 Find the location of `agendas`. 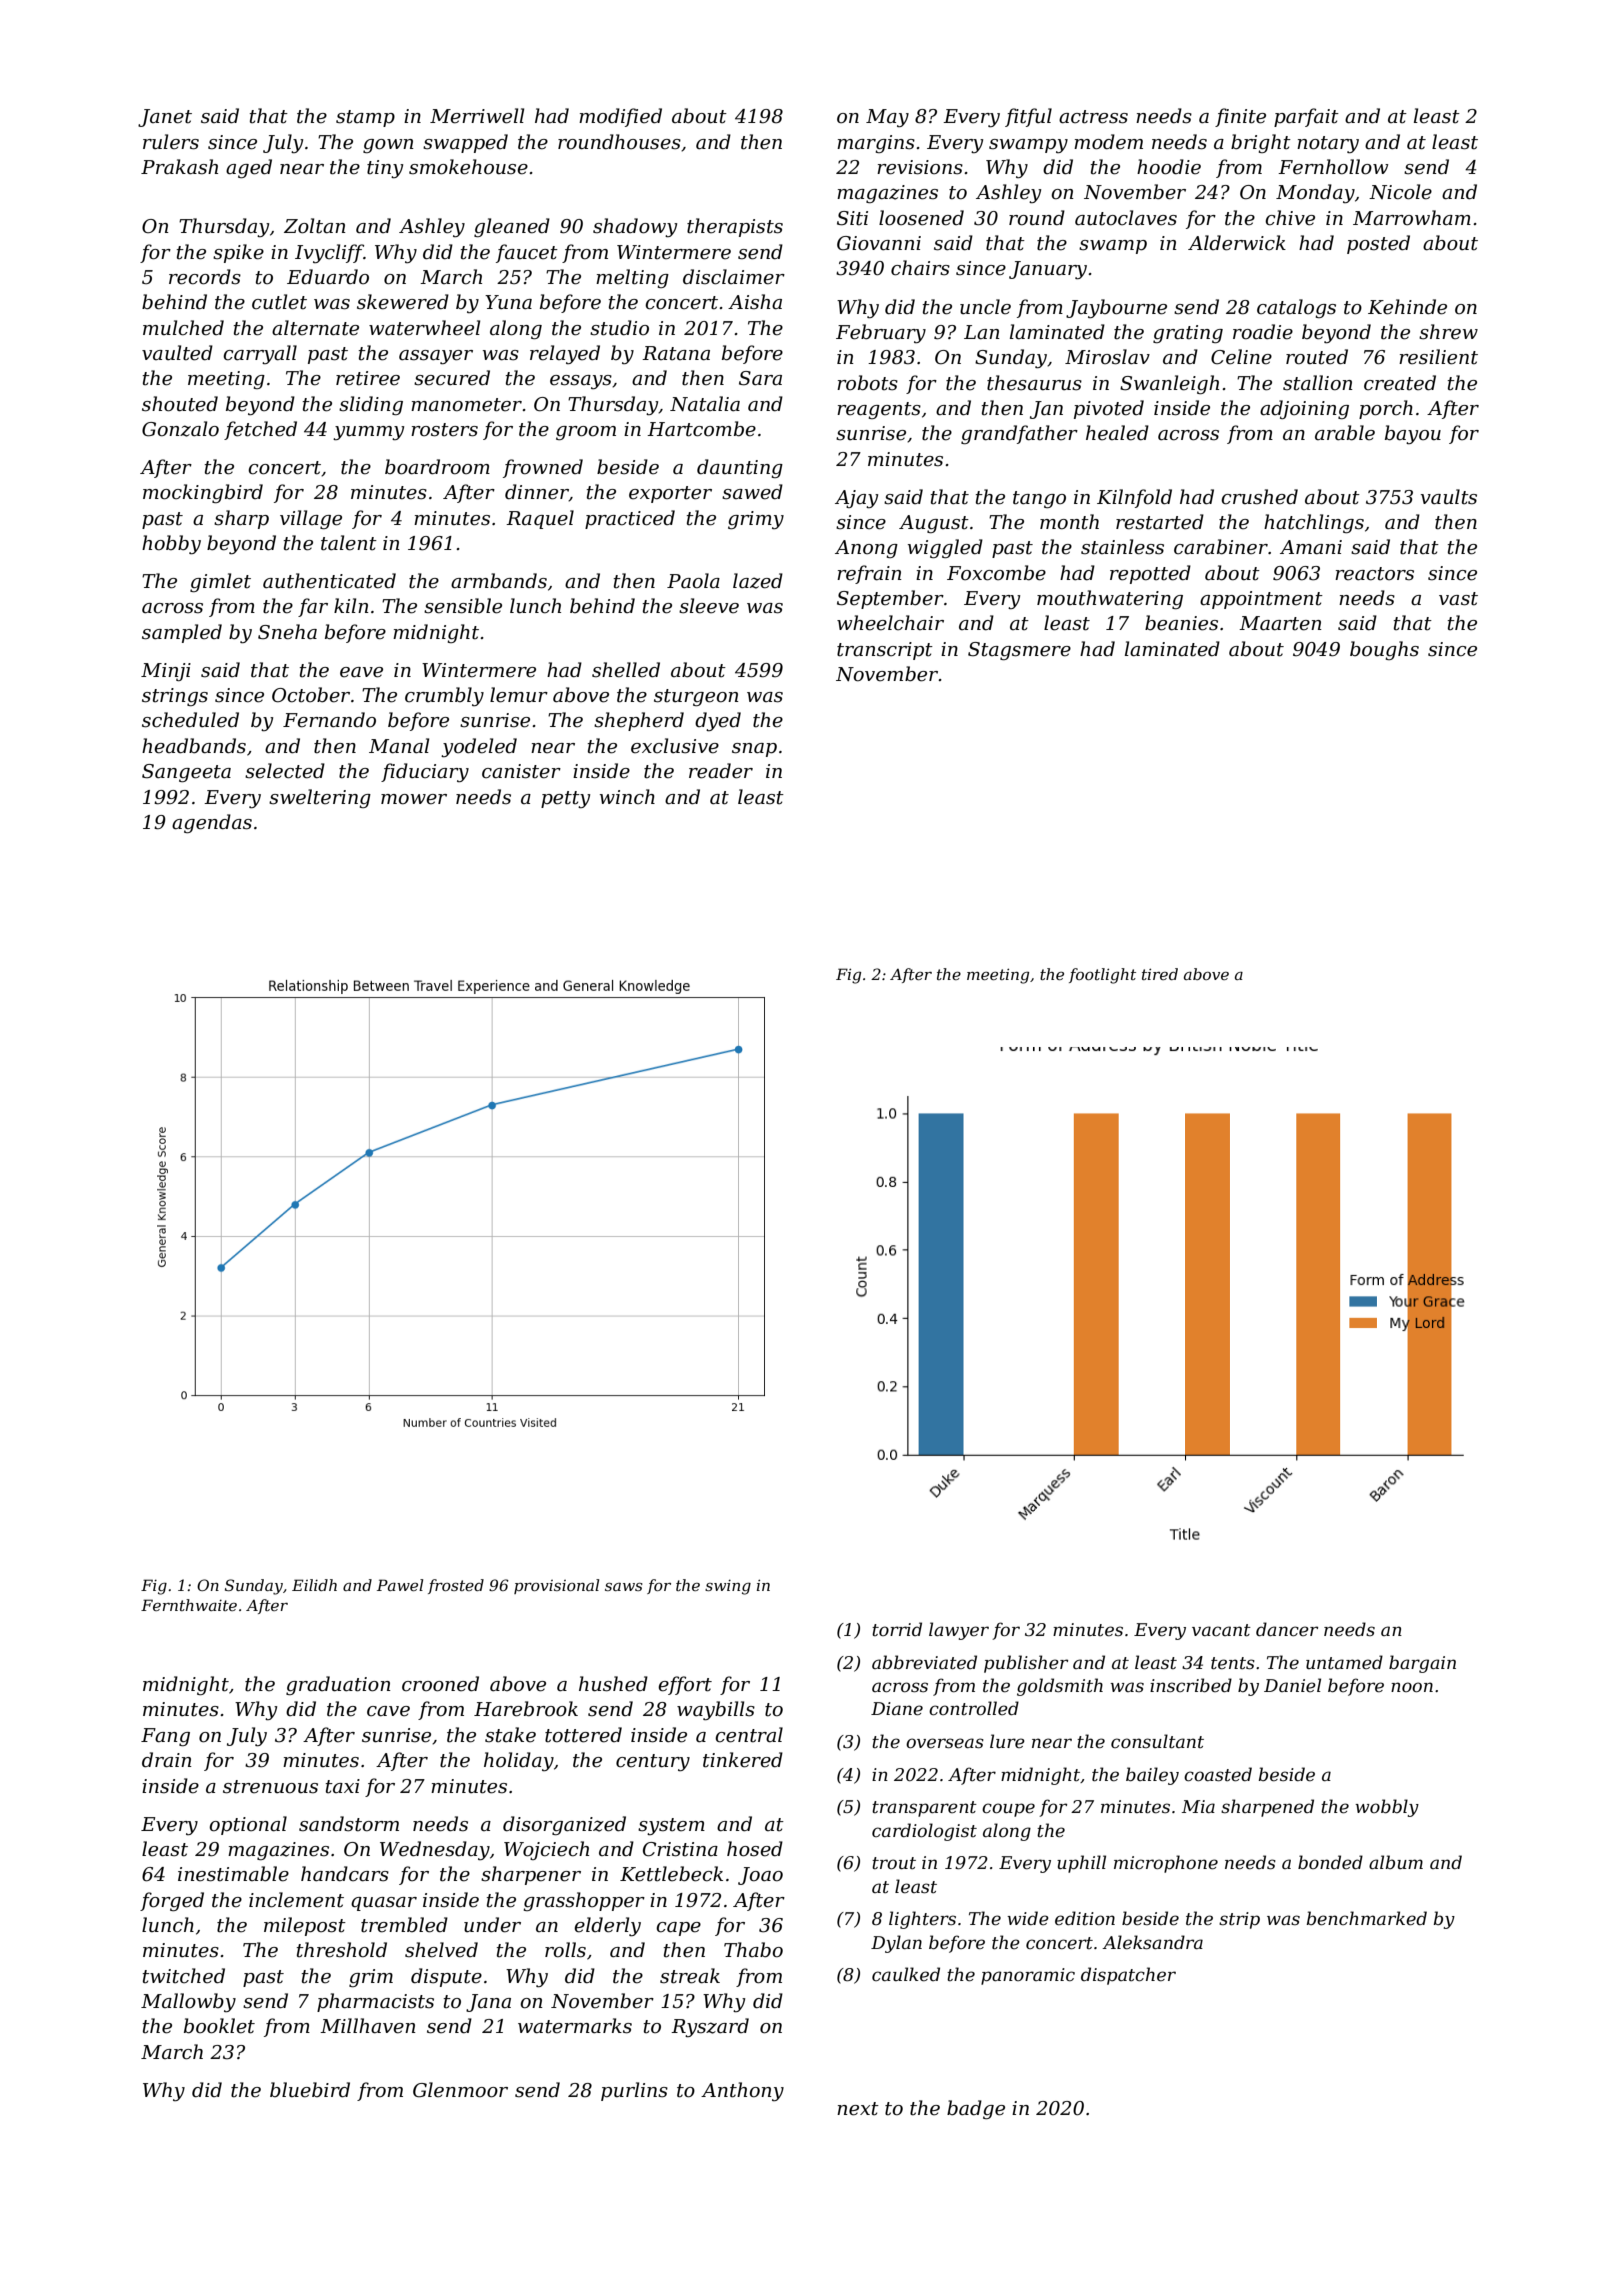

agendas is located at coordinates (212, 823).
